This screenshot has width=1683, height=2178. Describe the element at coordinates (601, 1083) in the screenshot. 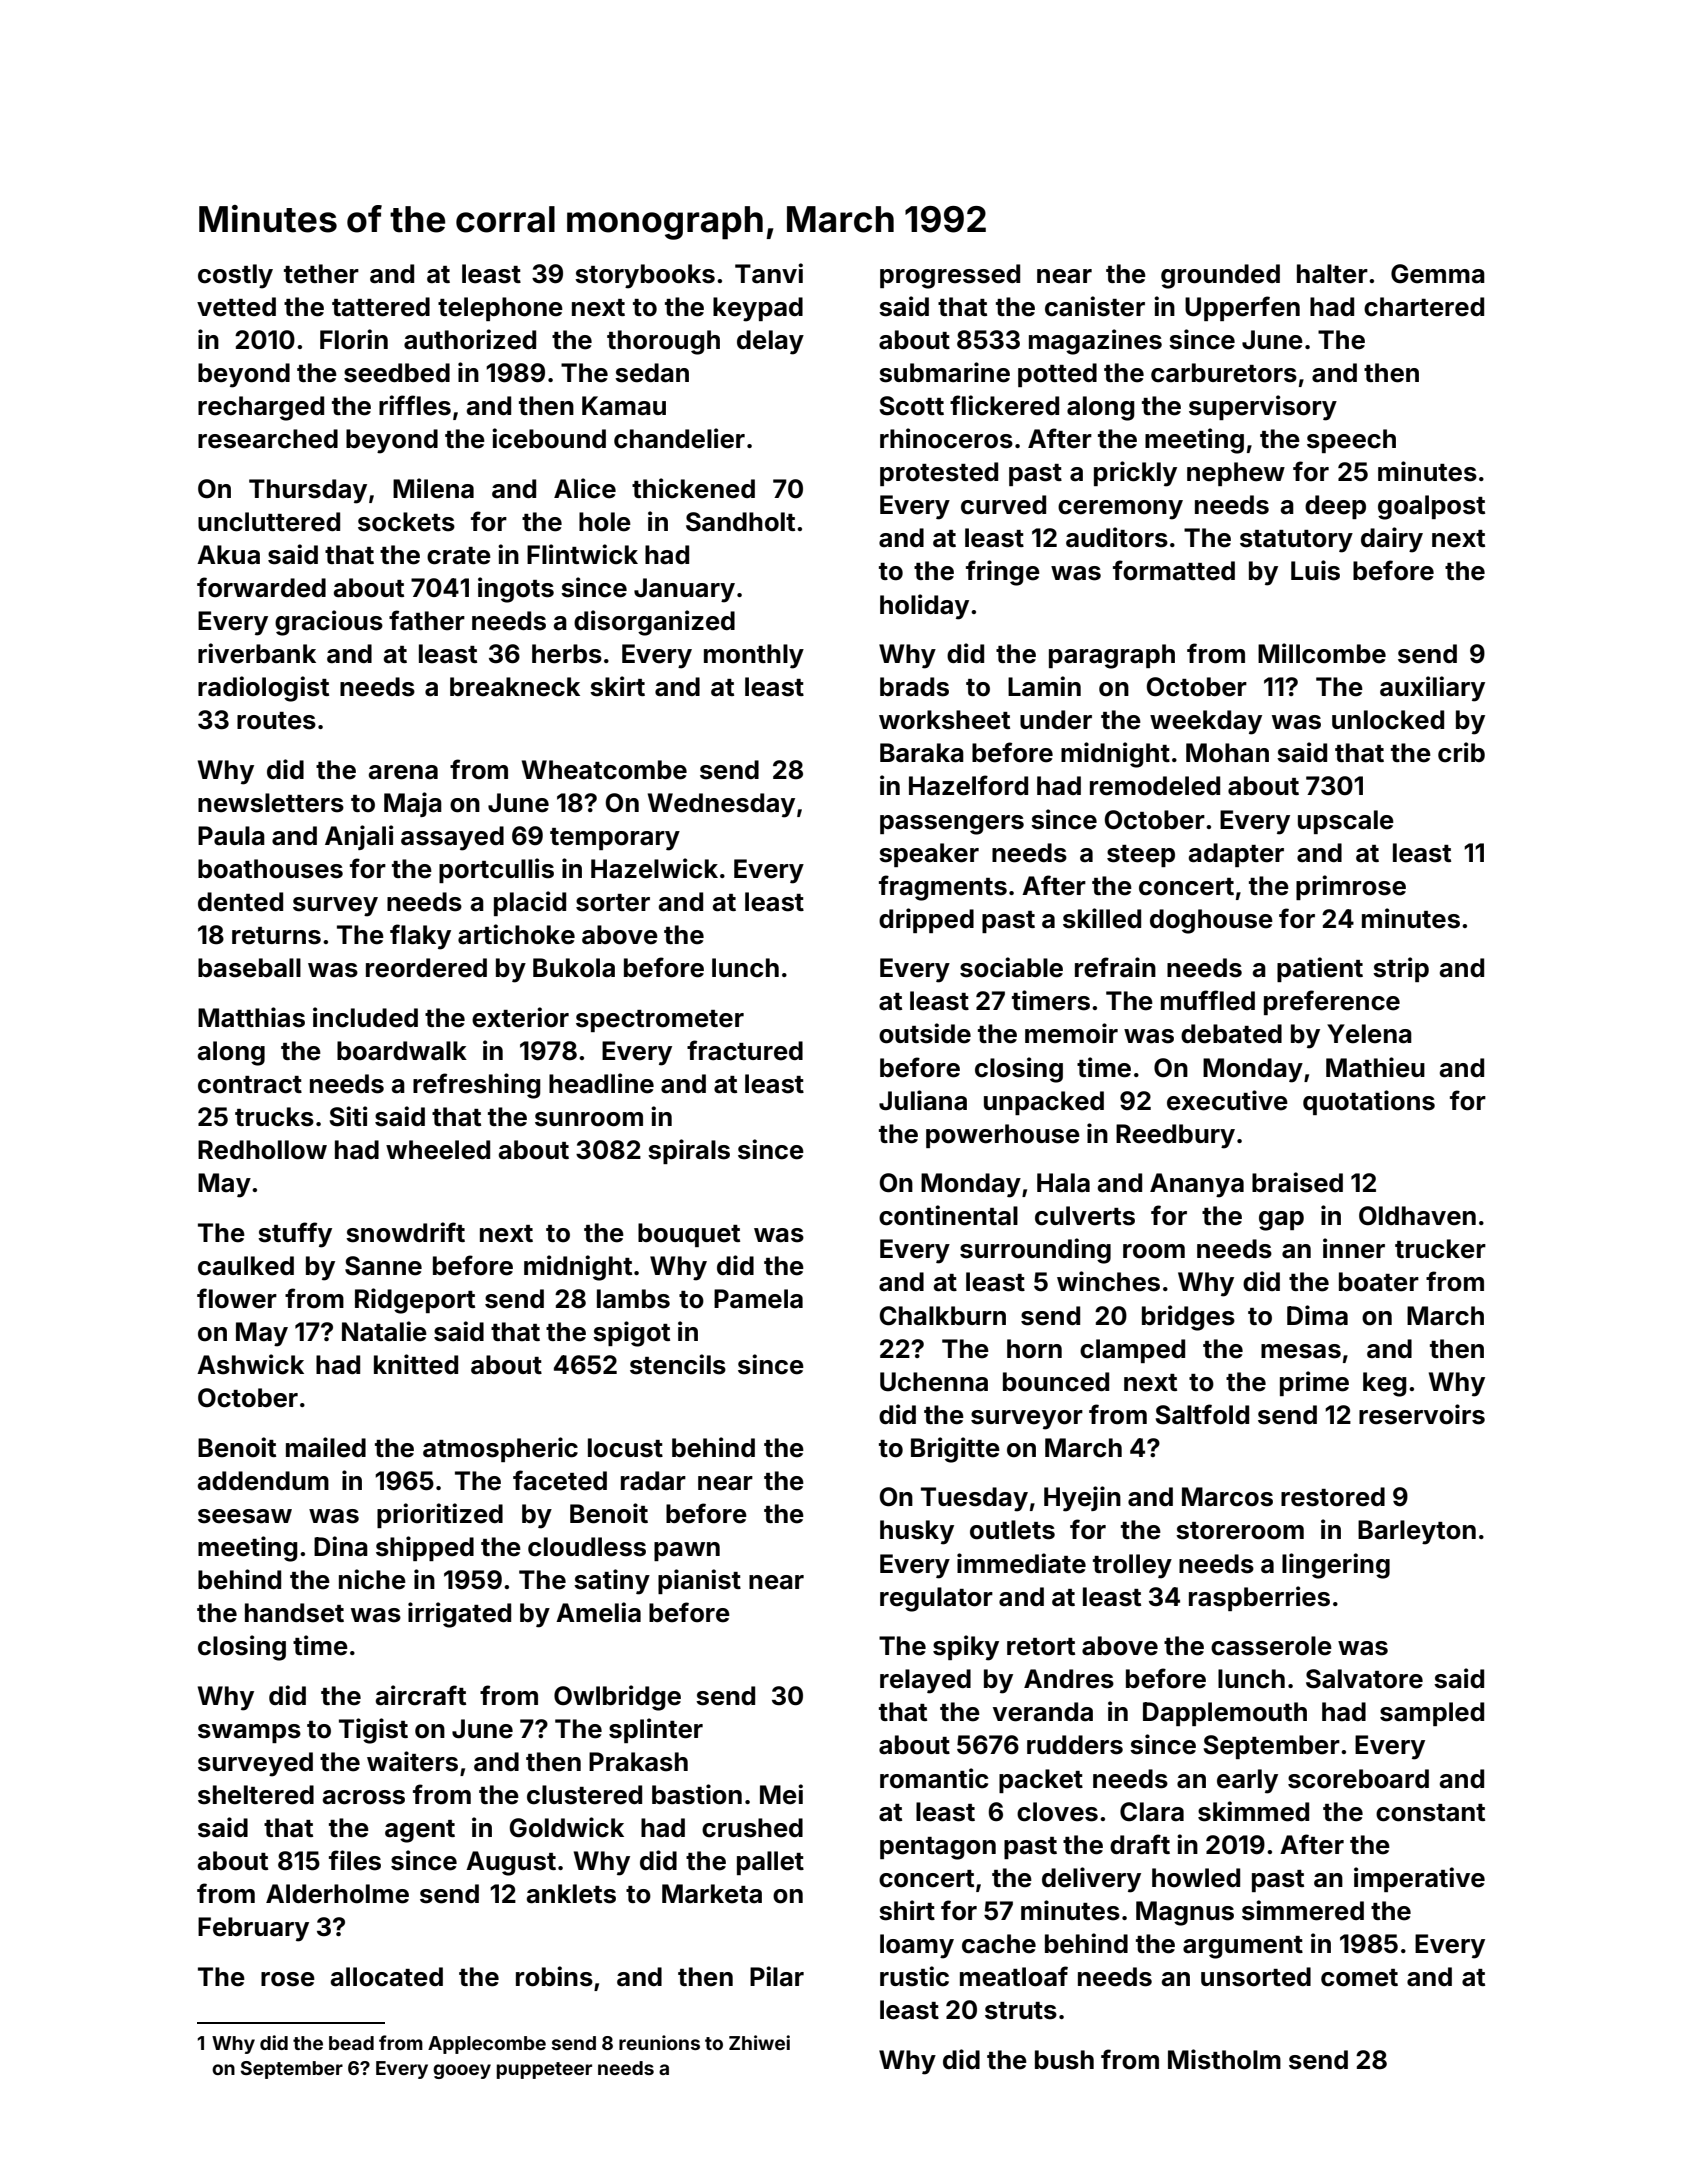

I see `headline` at that location.
